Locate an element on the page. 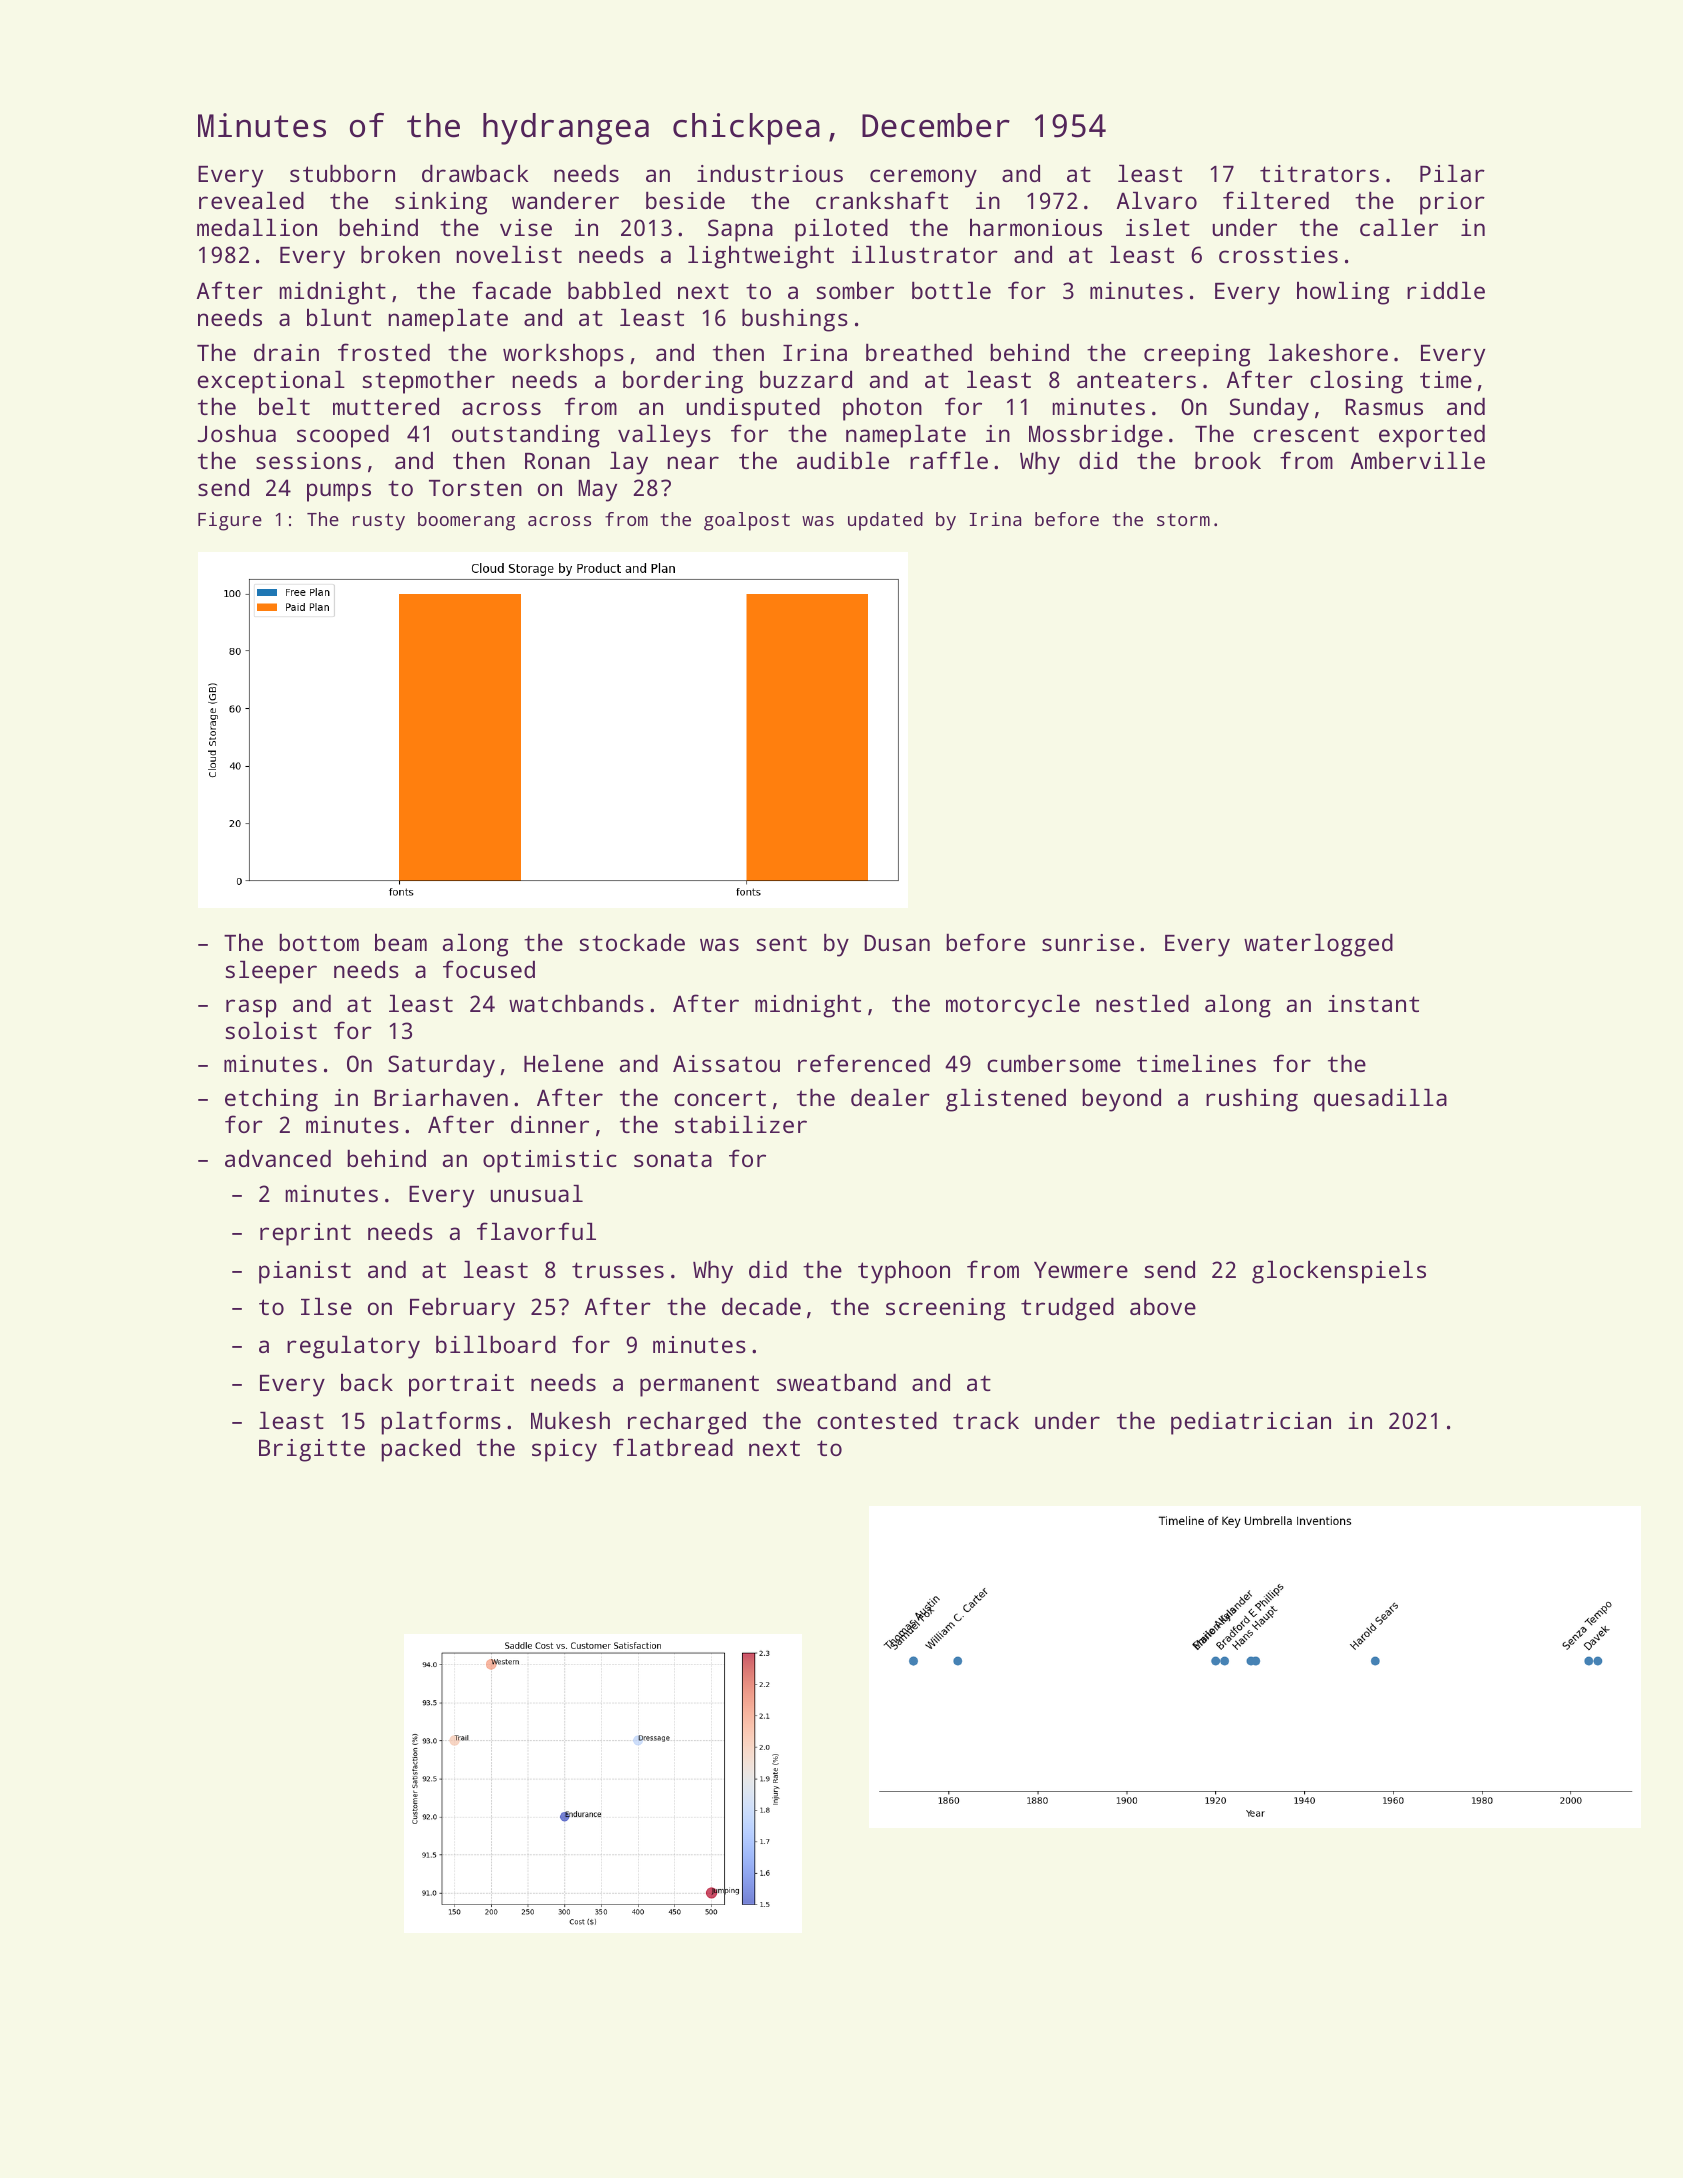 The width and height of the image is (1683, 2178). bushings is located at coordinates (795, 320).
